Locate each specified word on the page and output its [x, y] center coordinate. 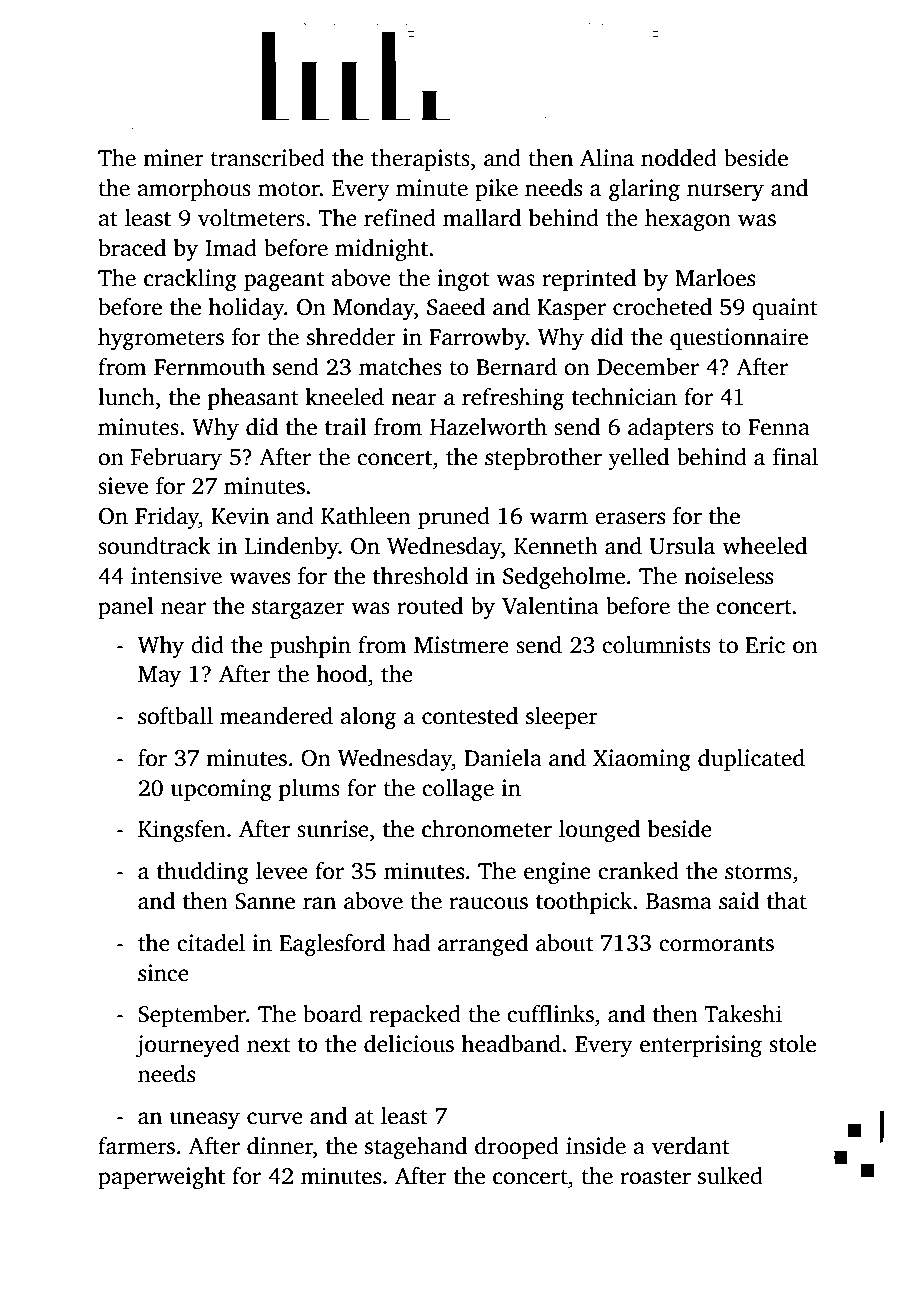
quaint [785, 309]
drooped [517, 1148]
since [163, 973]
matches [400, 367]
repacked [415, 1016]
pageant [284, 281]
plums [309, 790]
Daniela [503, 758]
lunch [126, 397]
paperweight [161, 1178]
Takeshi [743, 1014]
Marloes [715, 278]
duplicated [751, 760]
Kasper [571, 309]
